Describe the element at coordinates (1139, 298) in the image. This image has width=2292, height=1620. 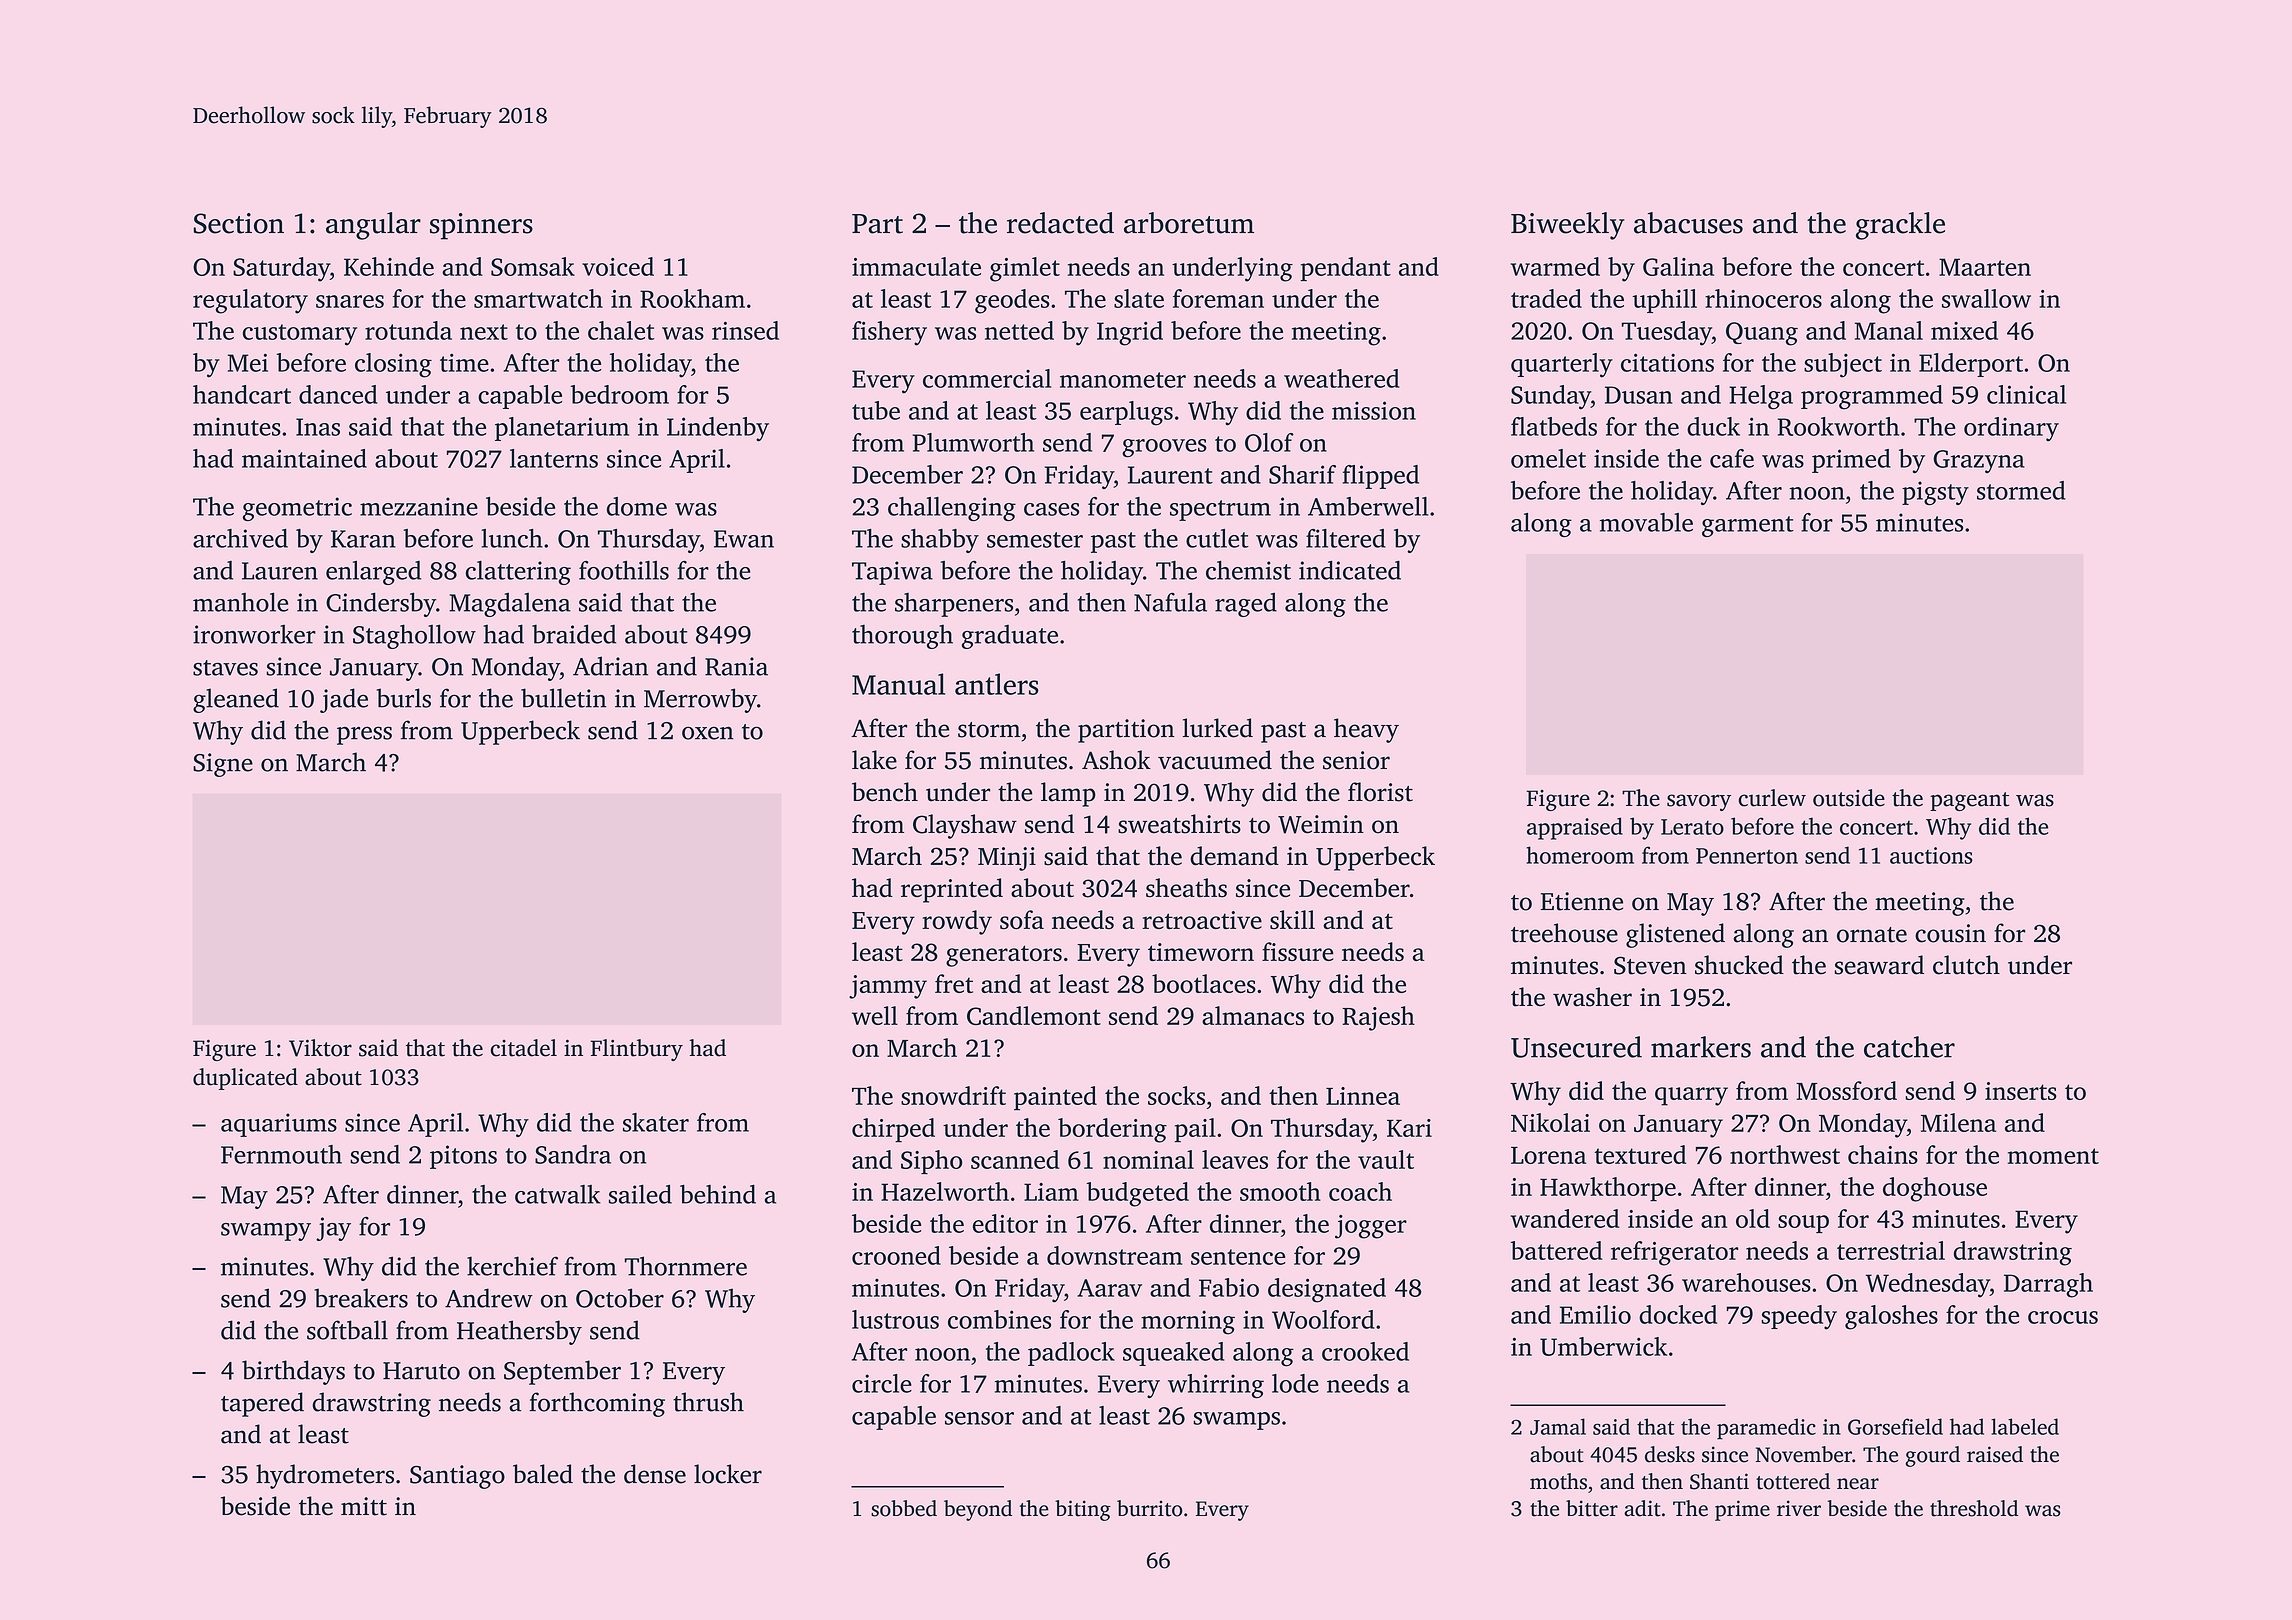
I see `slate` at that location.
